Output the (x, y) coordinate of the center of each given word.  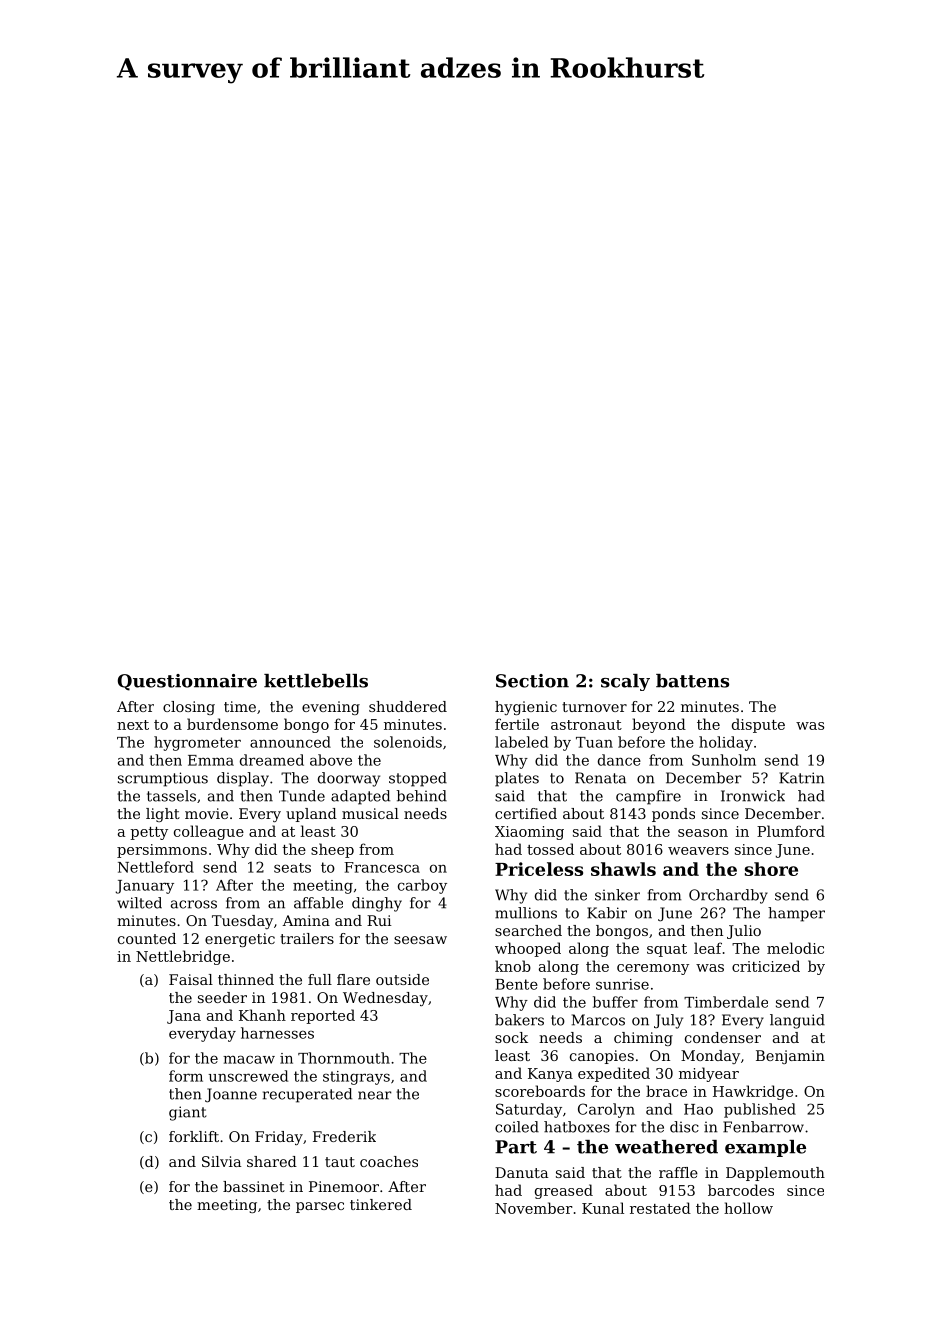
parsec (320, 1207)
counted (147, 938)
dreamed (272, 760)
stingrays (356, 1078)
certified (526, 813)
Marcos (598, 1020)
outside (402, 979)
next (133, 725)
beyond (659, 725)
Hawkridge (753, 1092)
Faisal (191, 979)
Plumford (791, 831)
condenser (723, 1037)
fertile (517, 724)
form (186, 1076)
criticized (766, 966)
